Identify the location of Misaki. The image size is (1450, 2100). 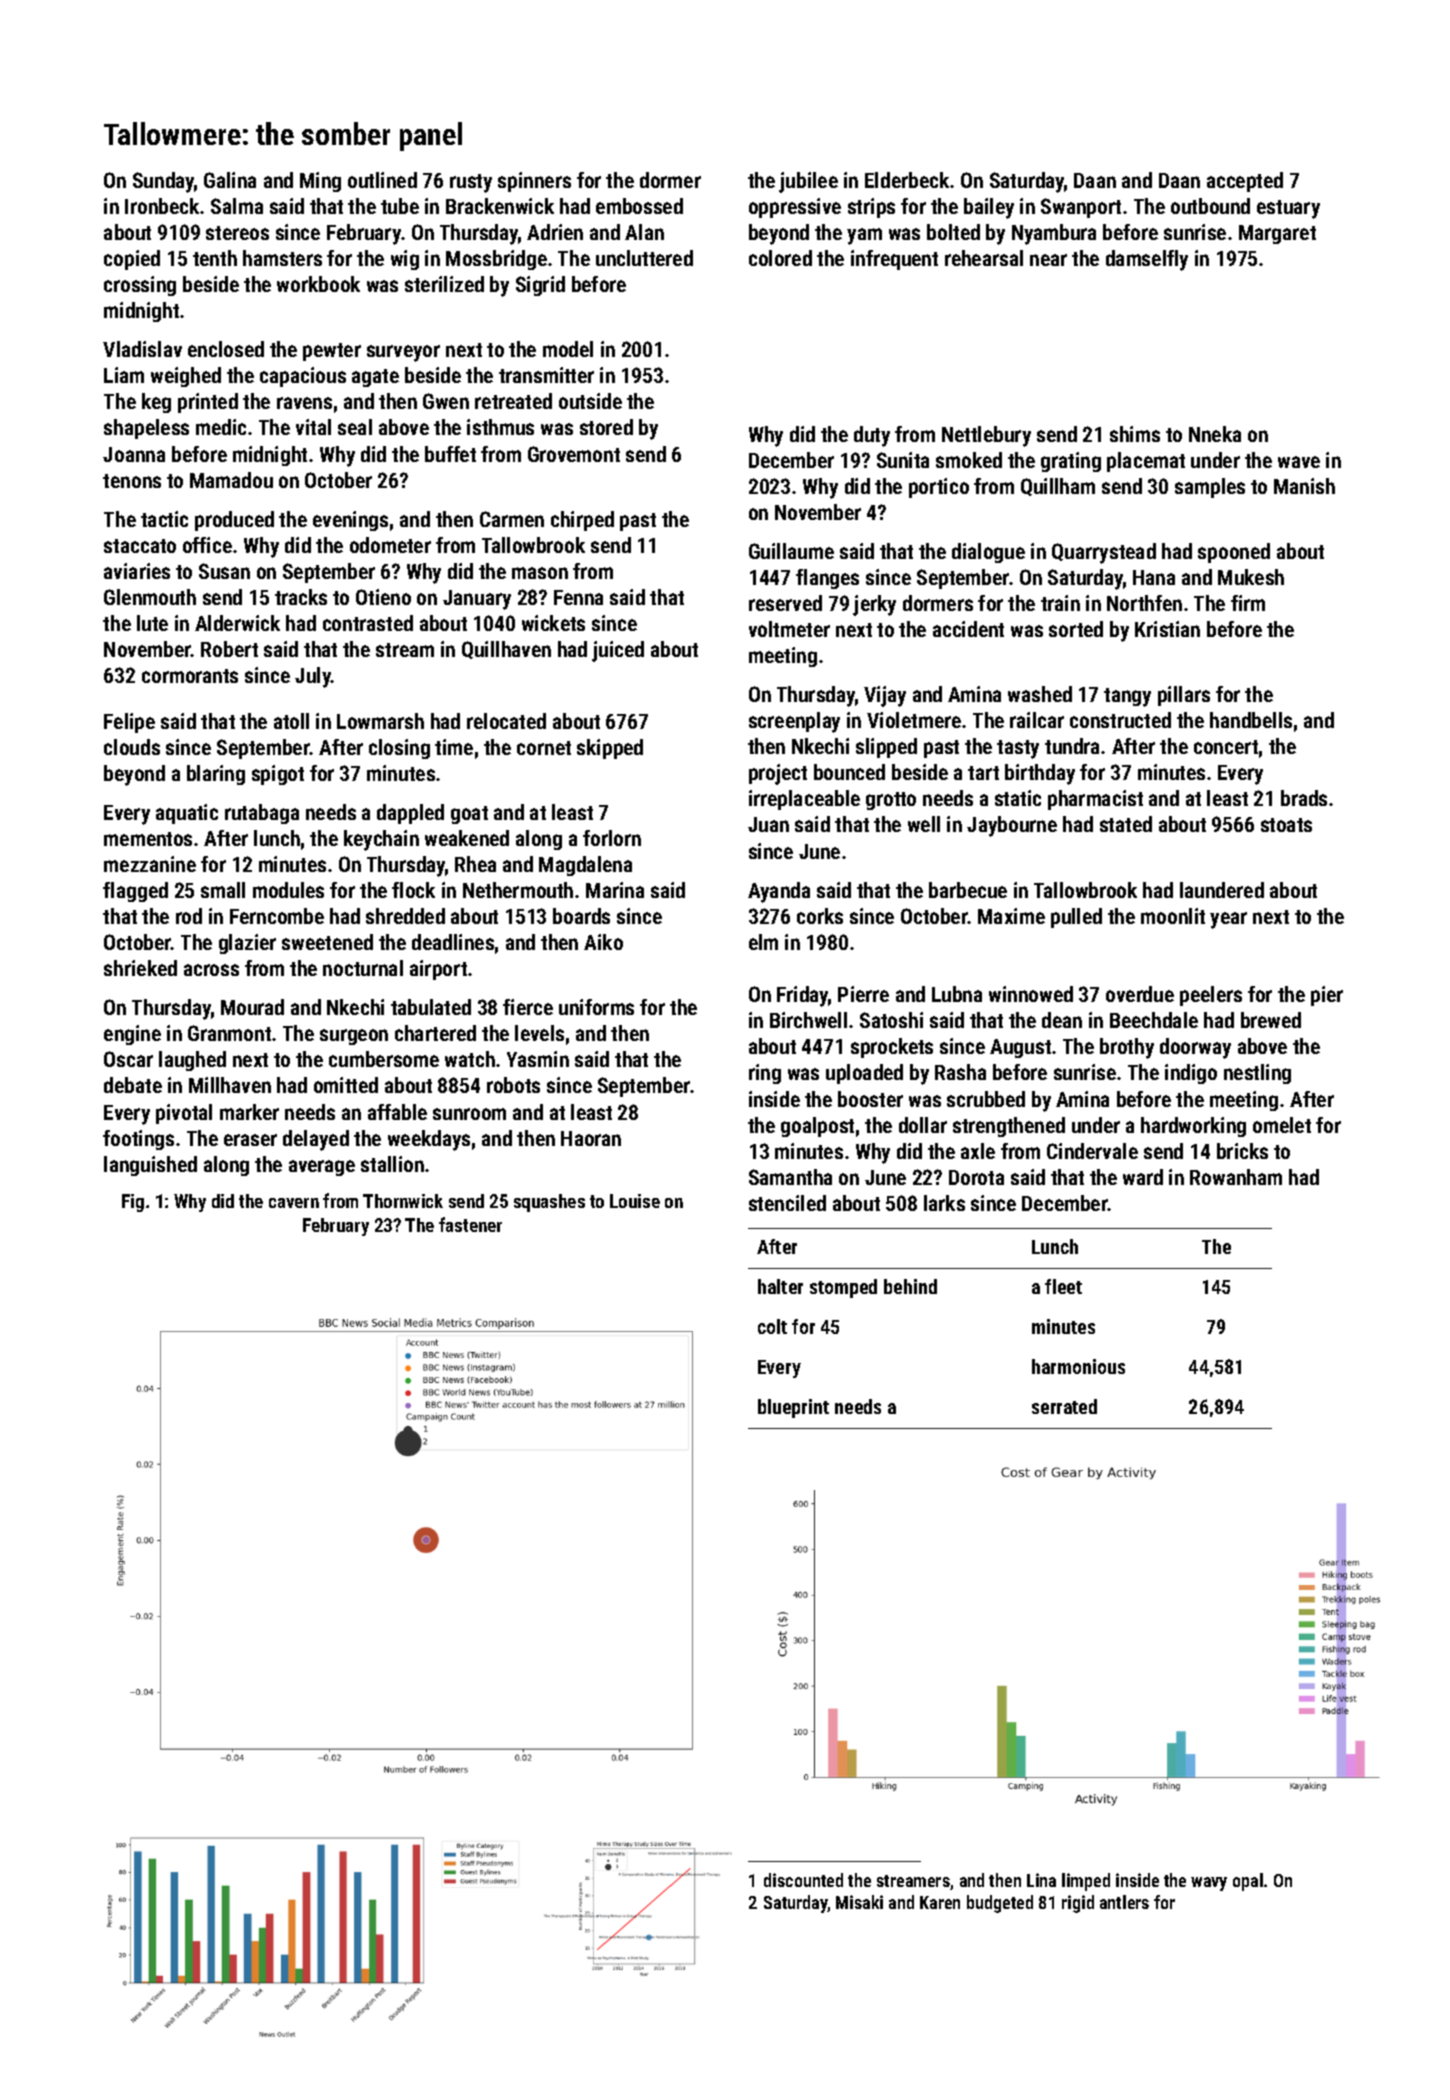
(859, 1902).
